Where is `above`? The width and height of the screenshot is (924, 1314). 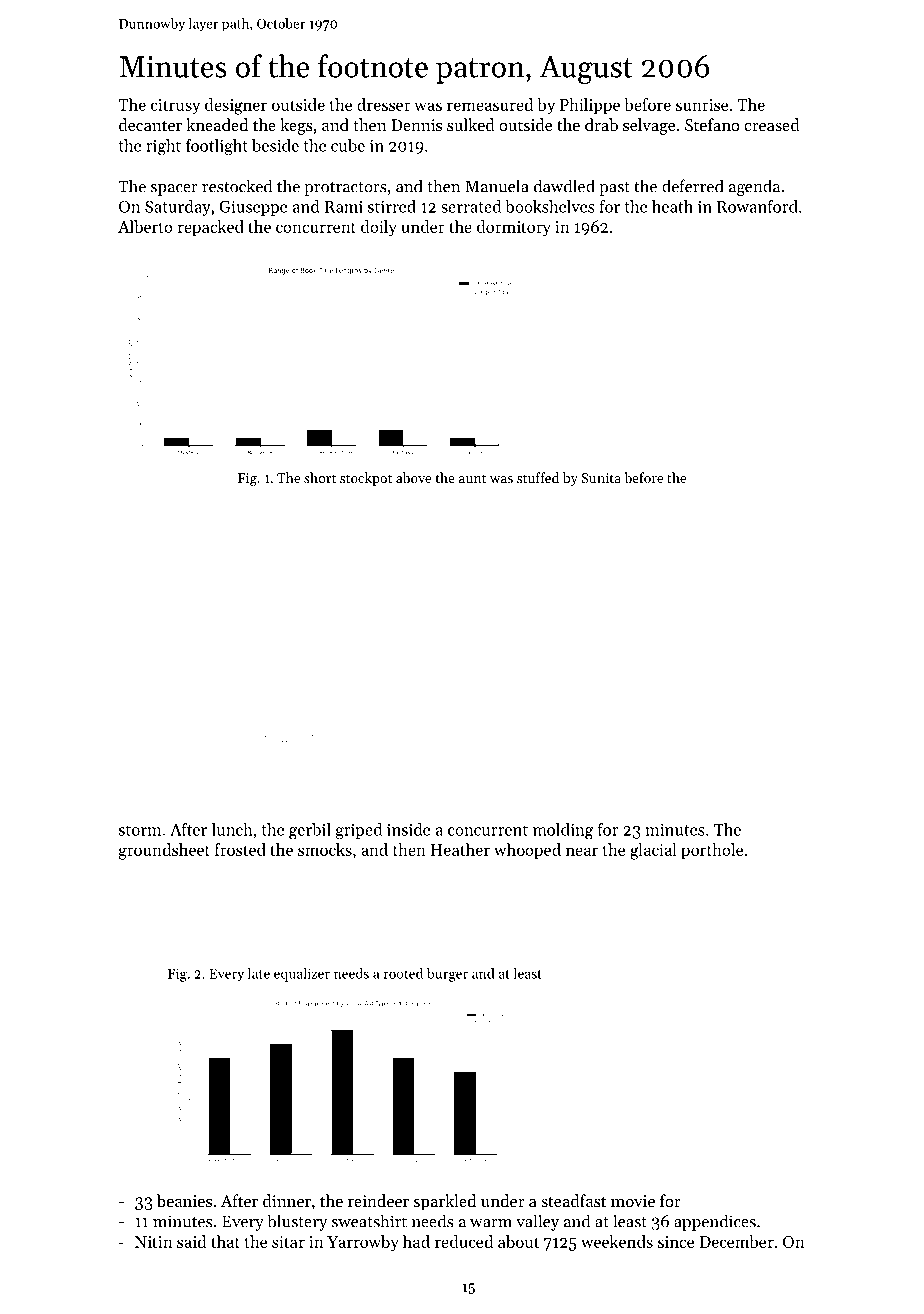 above is located at coordinates (413, 477).
